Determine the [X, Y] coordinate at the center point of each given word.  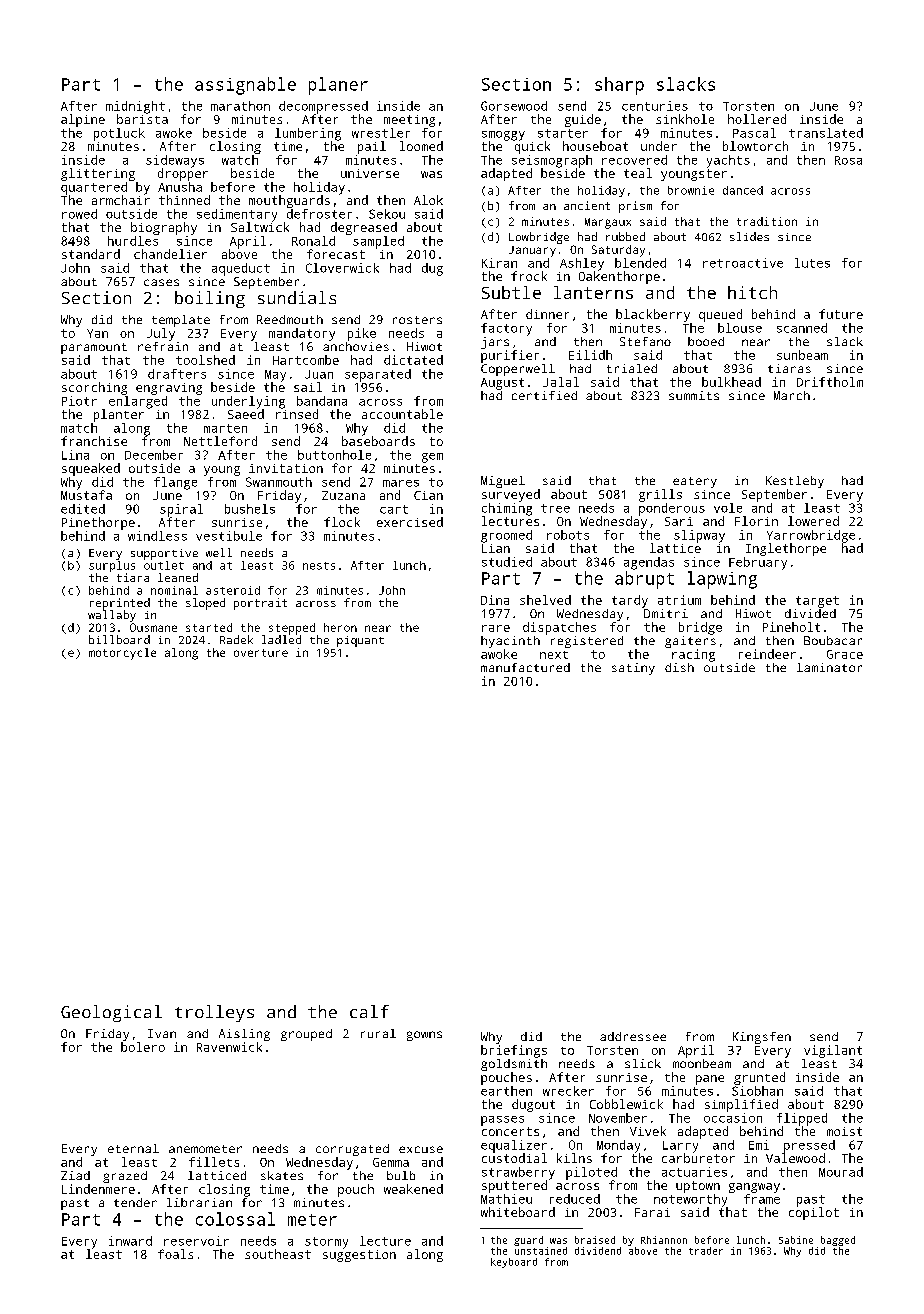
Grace [845, 654]
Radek [236, 639]
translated [826, 133]
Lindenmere [98, 1189]
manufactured [525, 667]
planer [338, 86]
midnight [135, 107]
